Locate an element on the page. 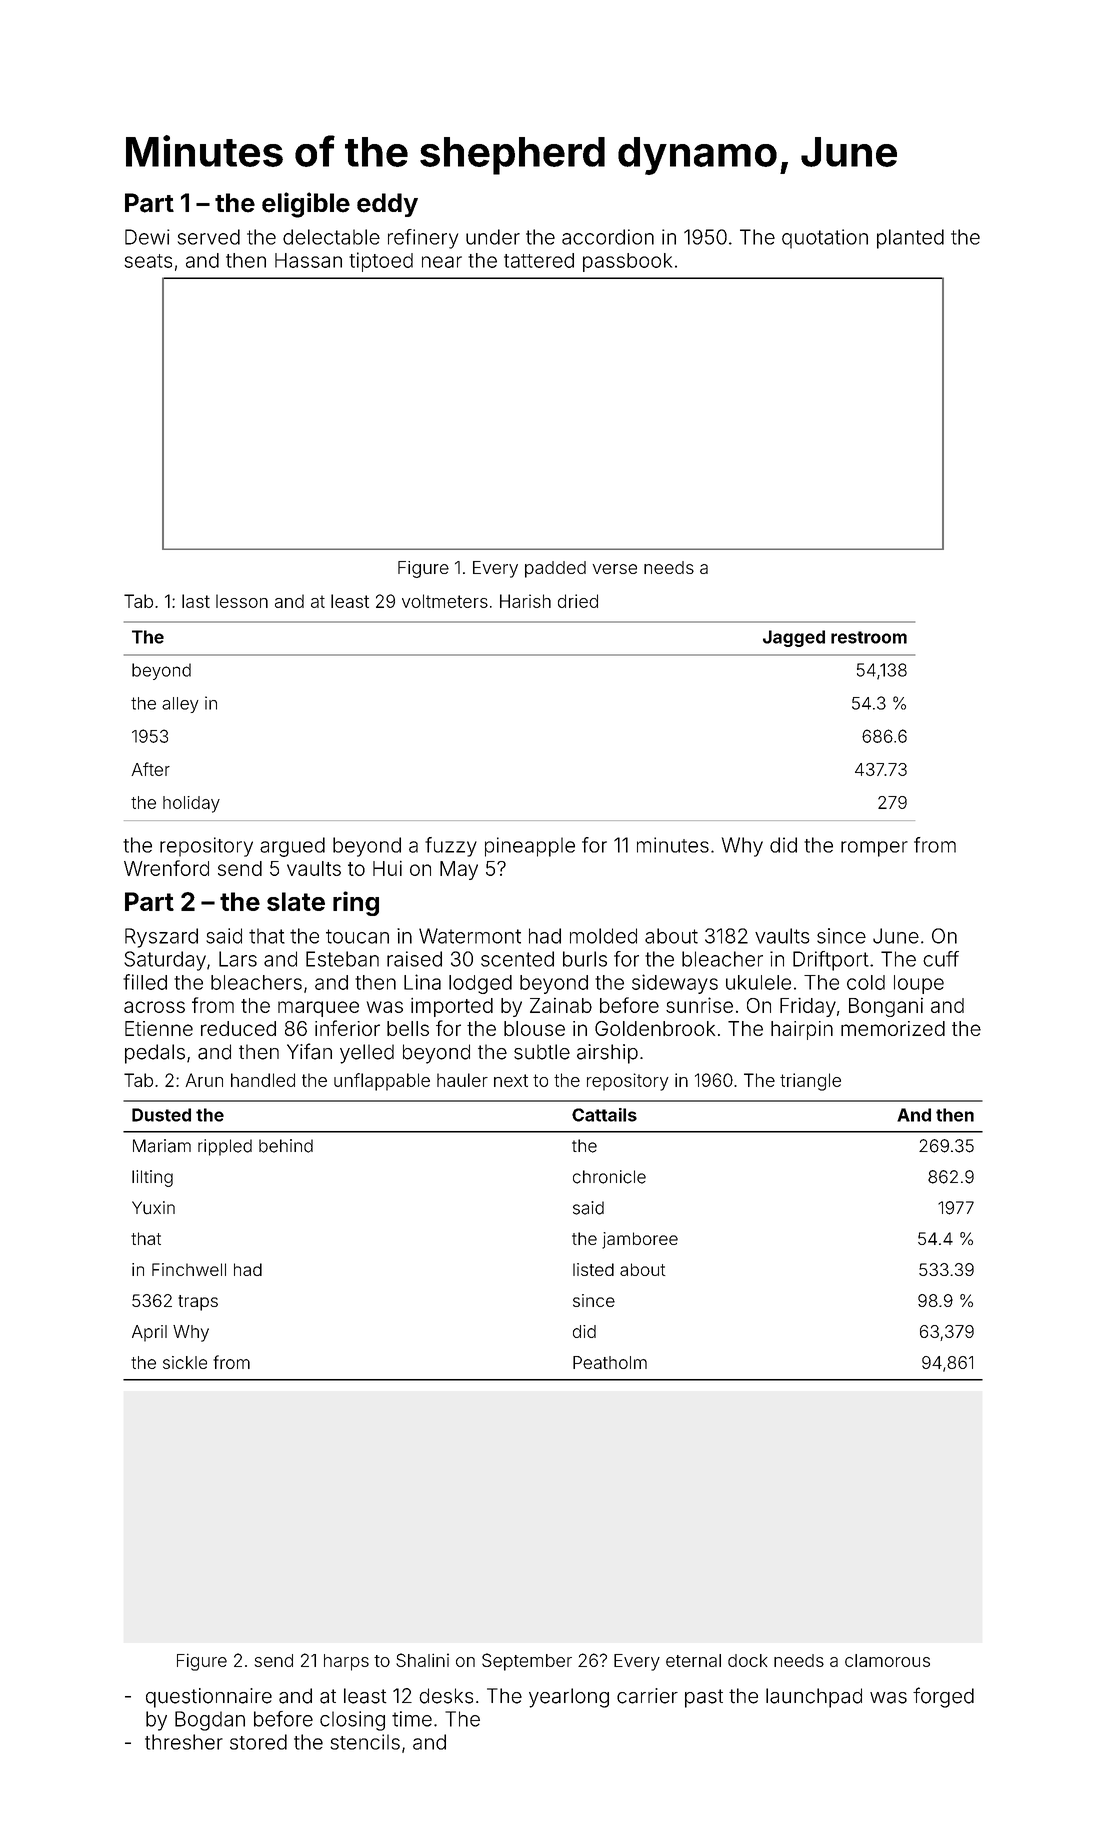 Image resolution: width=1106 pixels, height=1822 pixels. tattered is located at coordinates (539, 260).
